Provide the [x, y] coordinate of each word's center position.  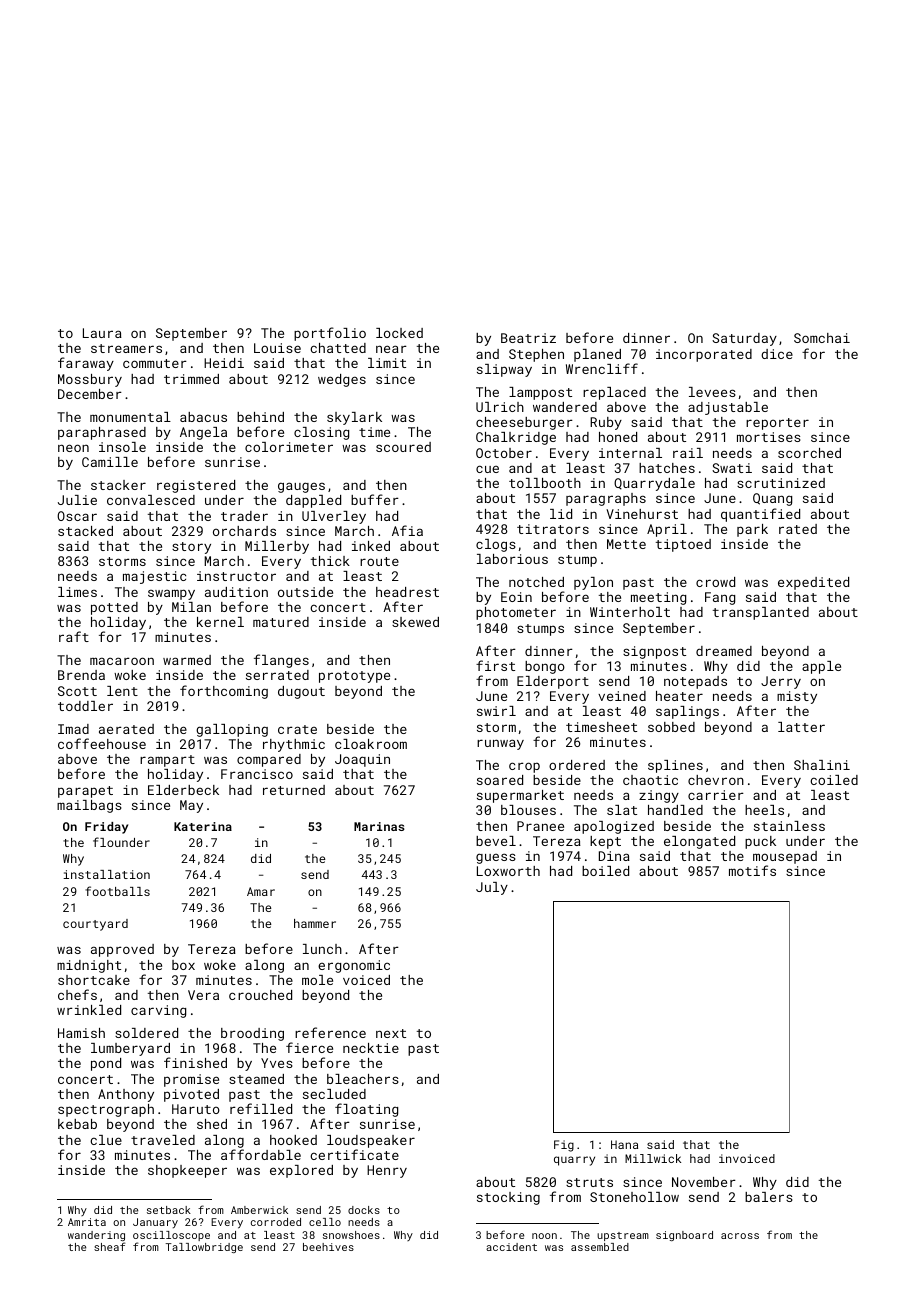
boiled [605, 871]
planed [597, 355]
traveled [163, 1140]
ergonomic [354, 966]
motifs [752, 870]
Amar [261, 891]
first [495, 665]
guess [496, 858]
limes [77, 592]
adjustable [728, 408]
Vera [203, 995]
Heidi [224, 363]
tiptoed [683, 545]
